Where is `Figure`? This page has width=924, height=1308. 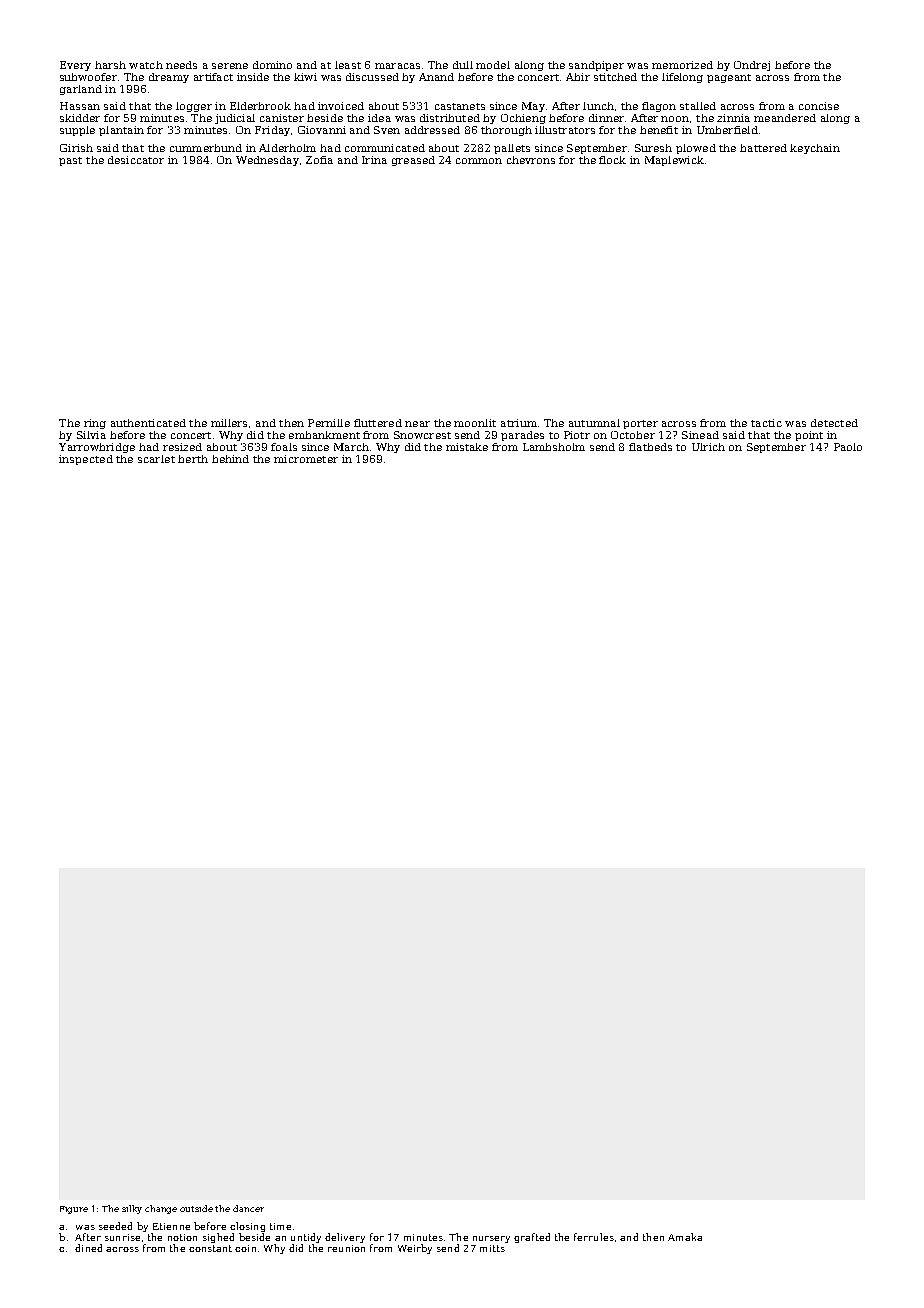
Figure is located at coordinates (74, 1210).
